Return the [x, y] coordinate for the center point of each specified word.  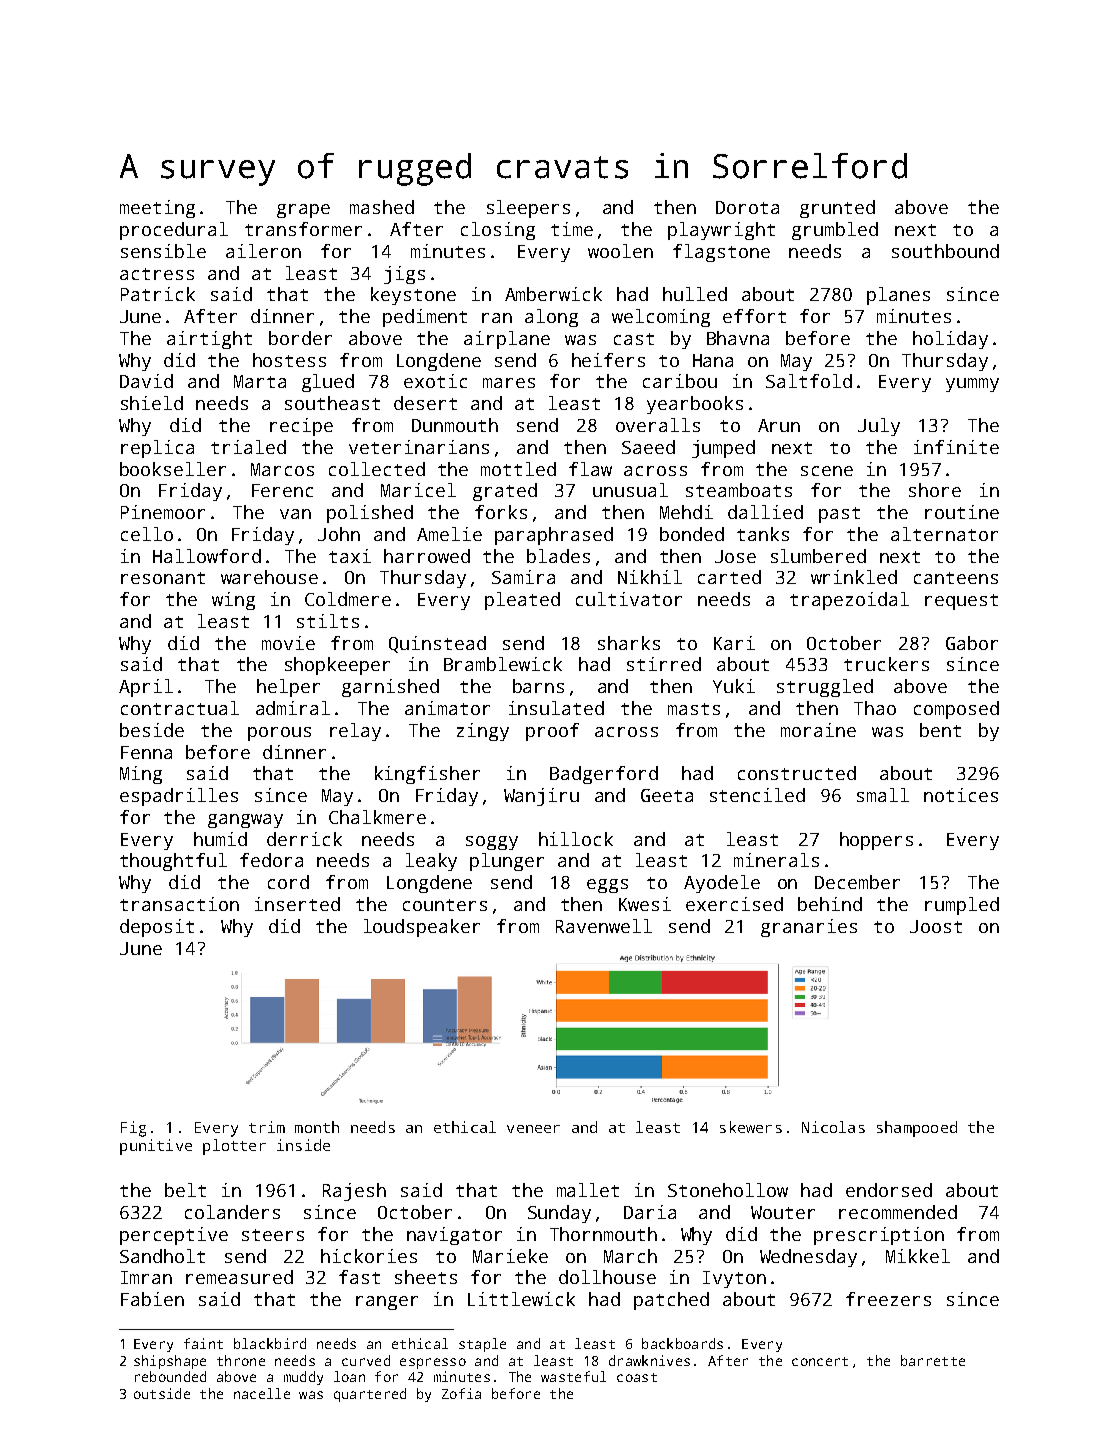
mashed [382, 207]
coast [637, 1377]
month [317, 1127]
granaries [809, 928]
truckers [886, 664]
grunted [837, 209]
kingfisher [427, 775]
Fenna [146, 752]
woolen [620, 251]
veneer [533, 1129]
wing [233, 601]
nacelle [262, 1393]
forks [501, 512]
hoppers [876, 841]
